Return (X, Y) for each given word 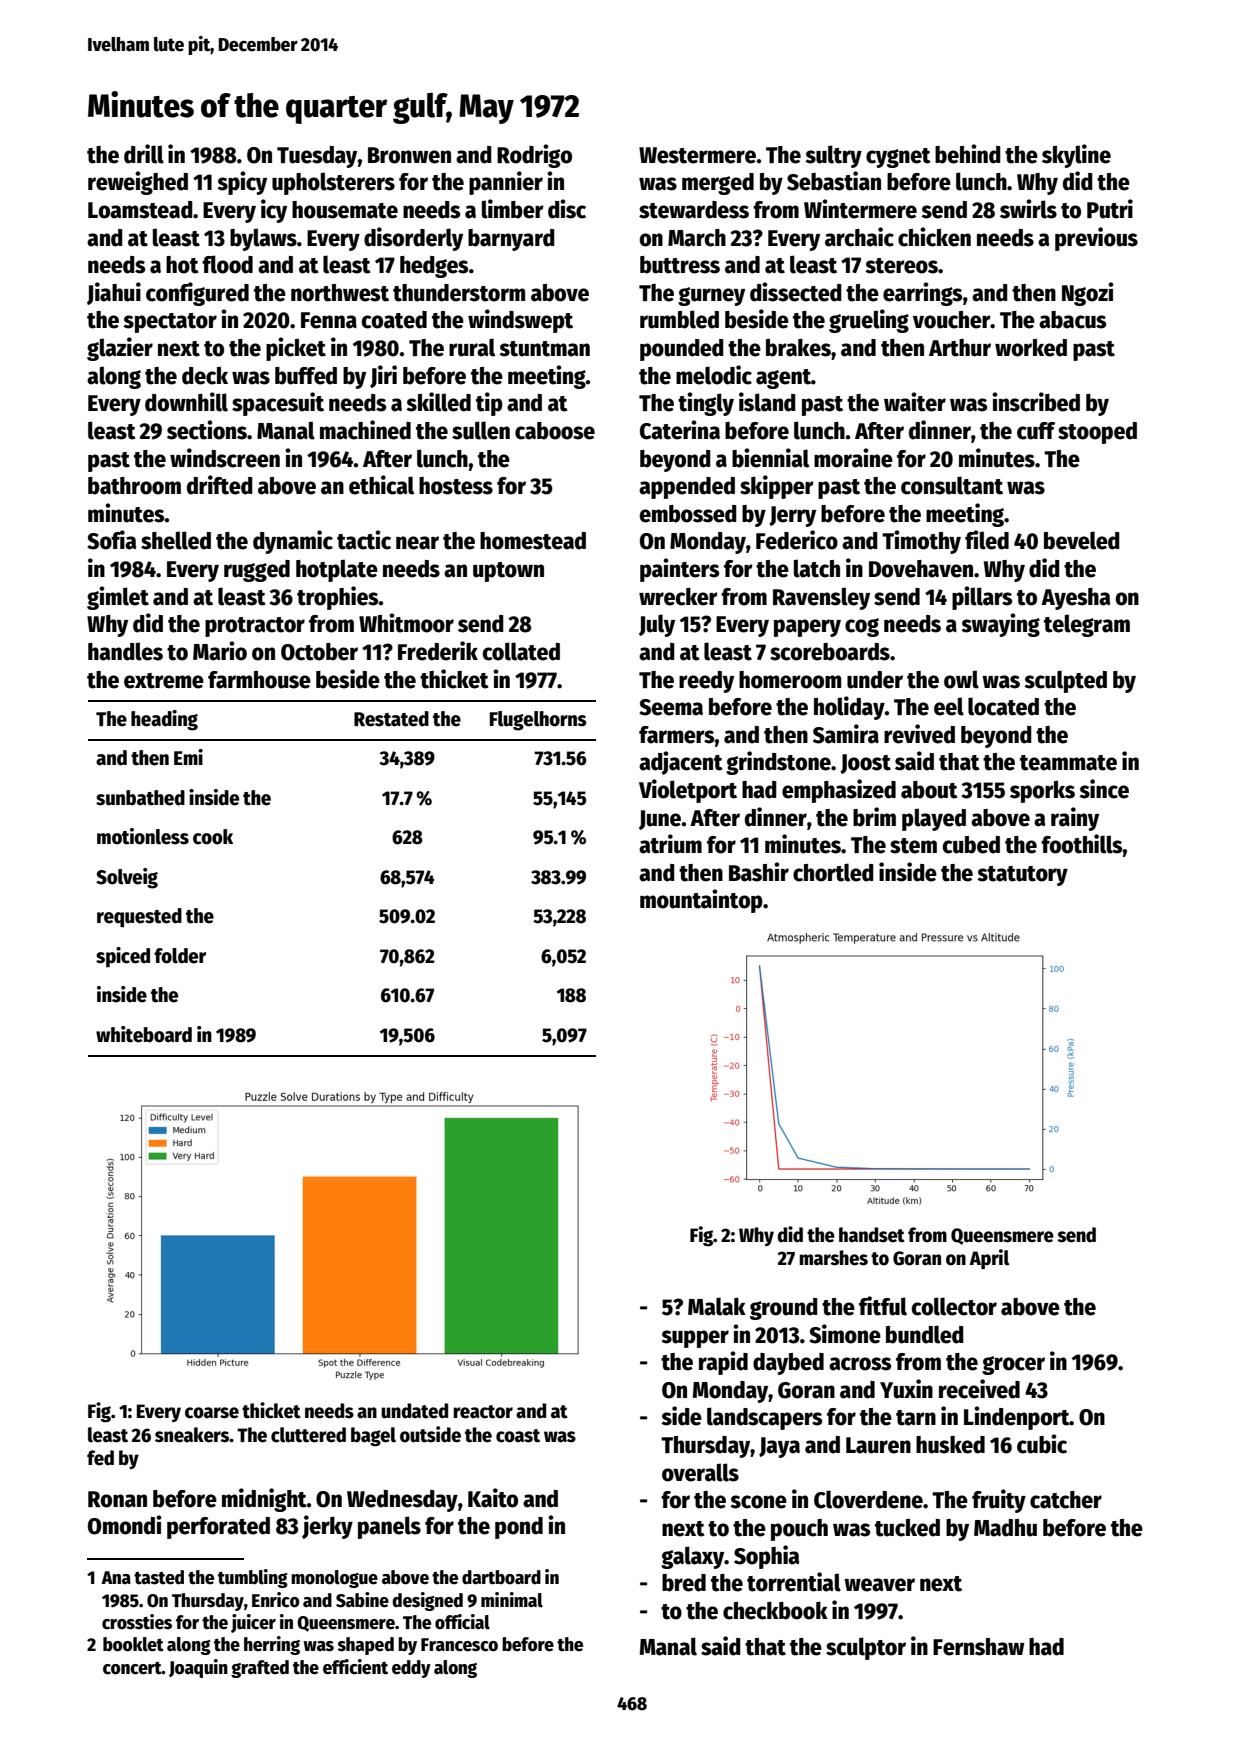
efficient (355, 1667)
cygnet (898, 158)
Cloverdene (868, 1499)
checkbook (775, 1611)
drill (144, 154)
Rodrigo (534, 156)
